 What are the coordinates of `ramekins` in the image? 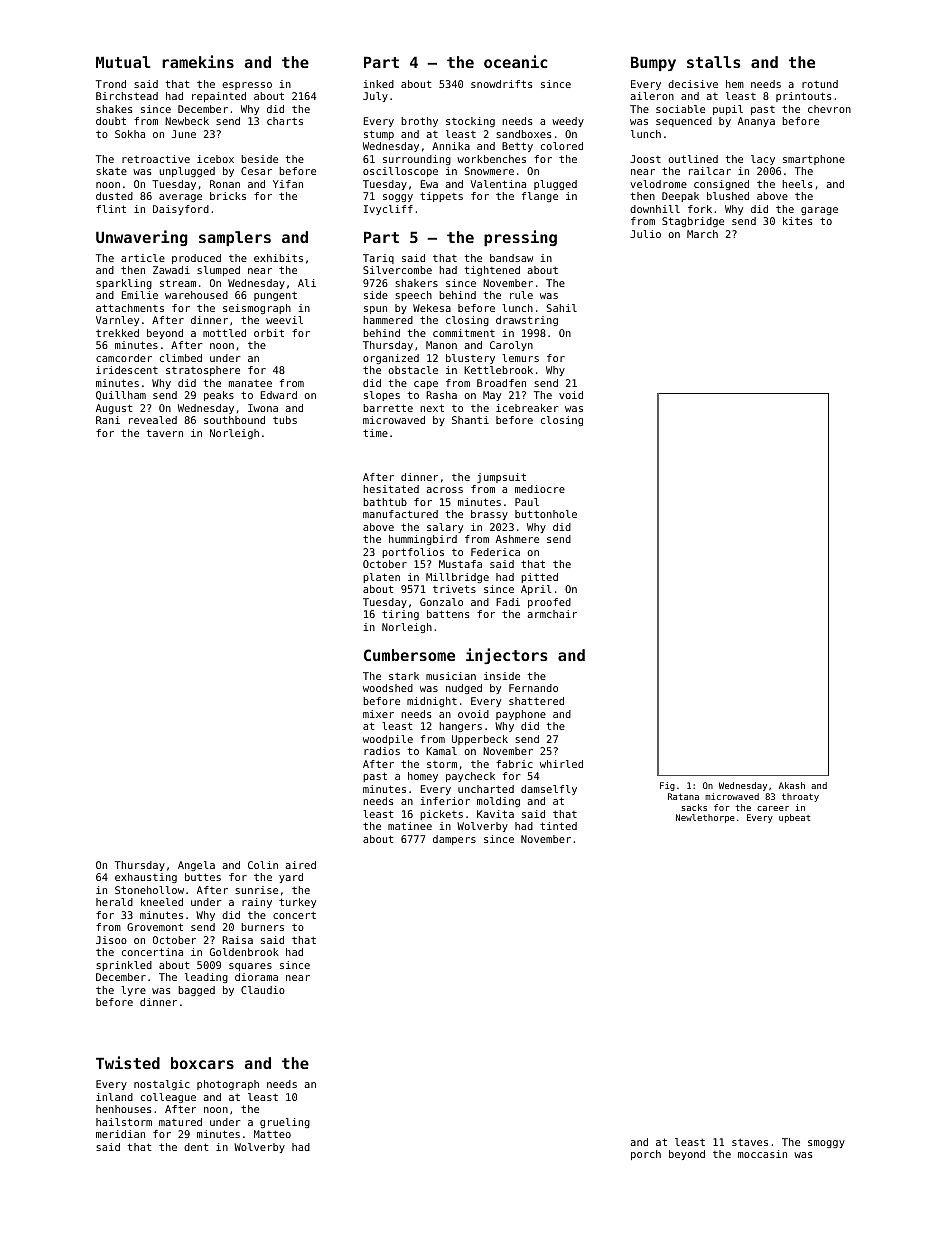 It's located at (198, 61).
